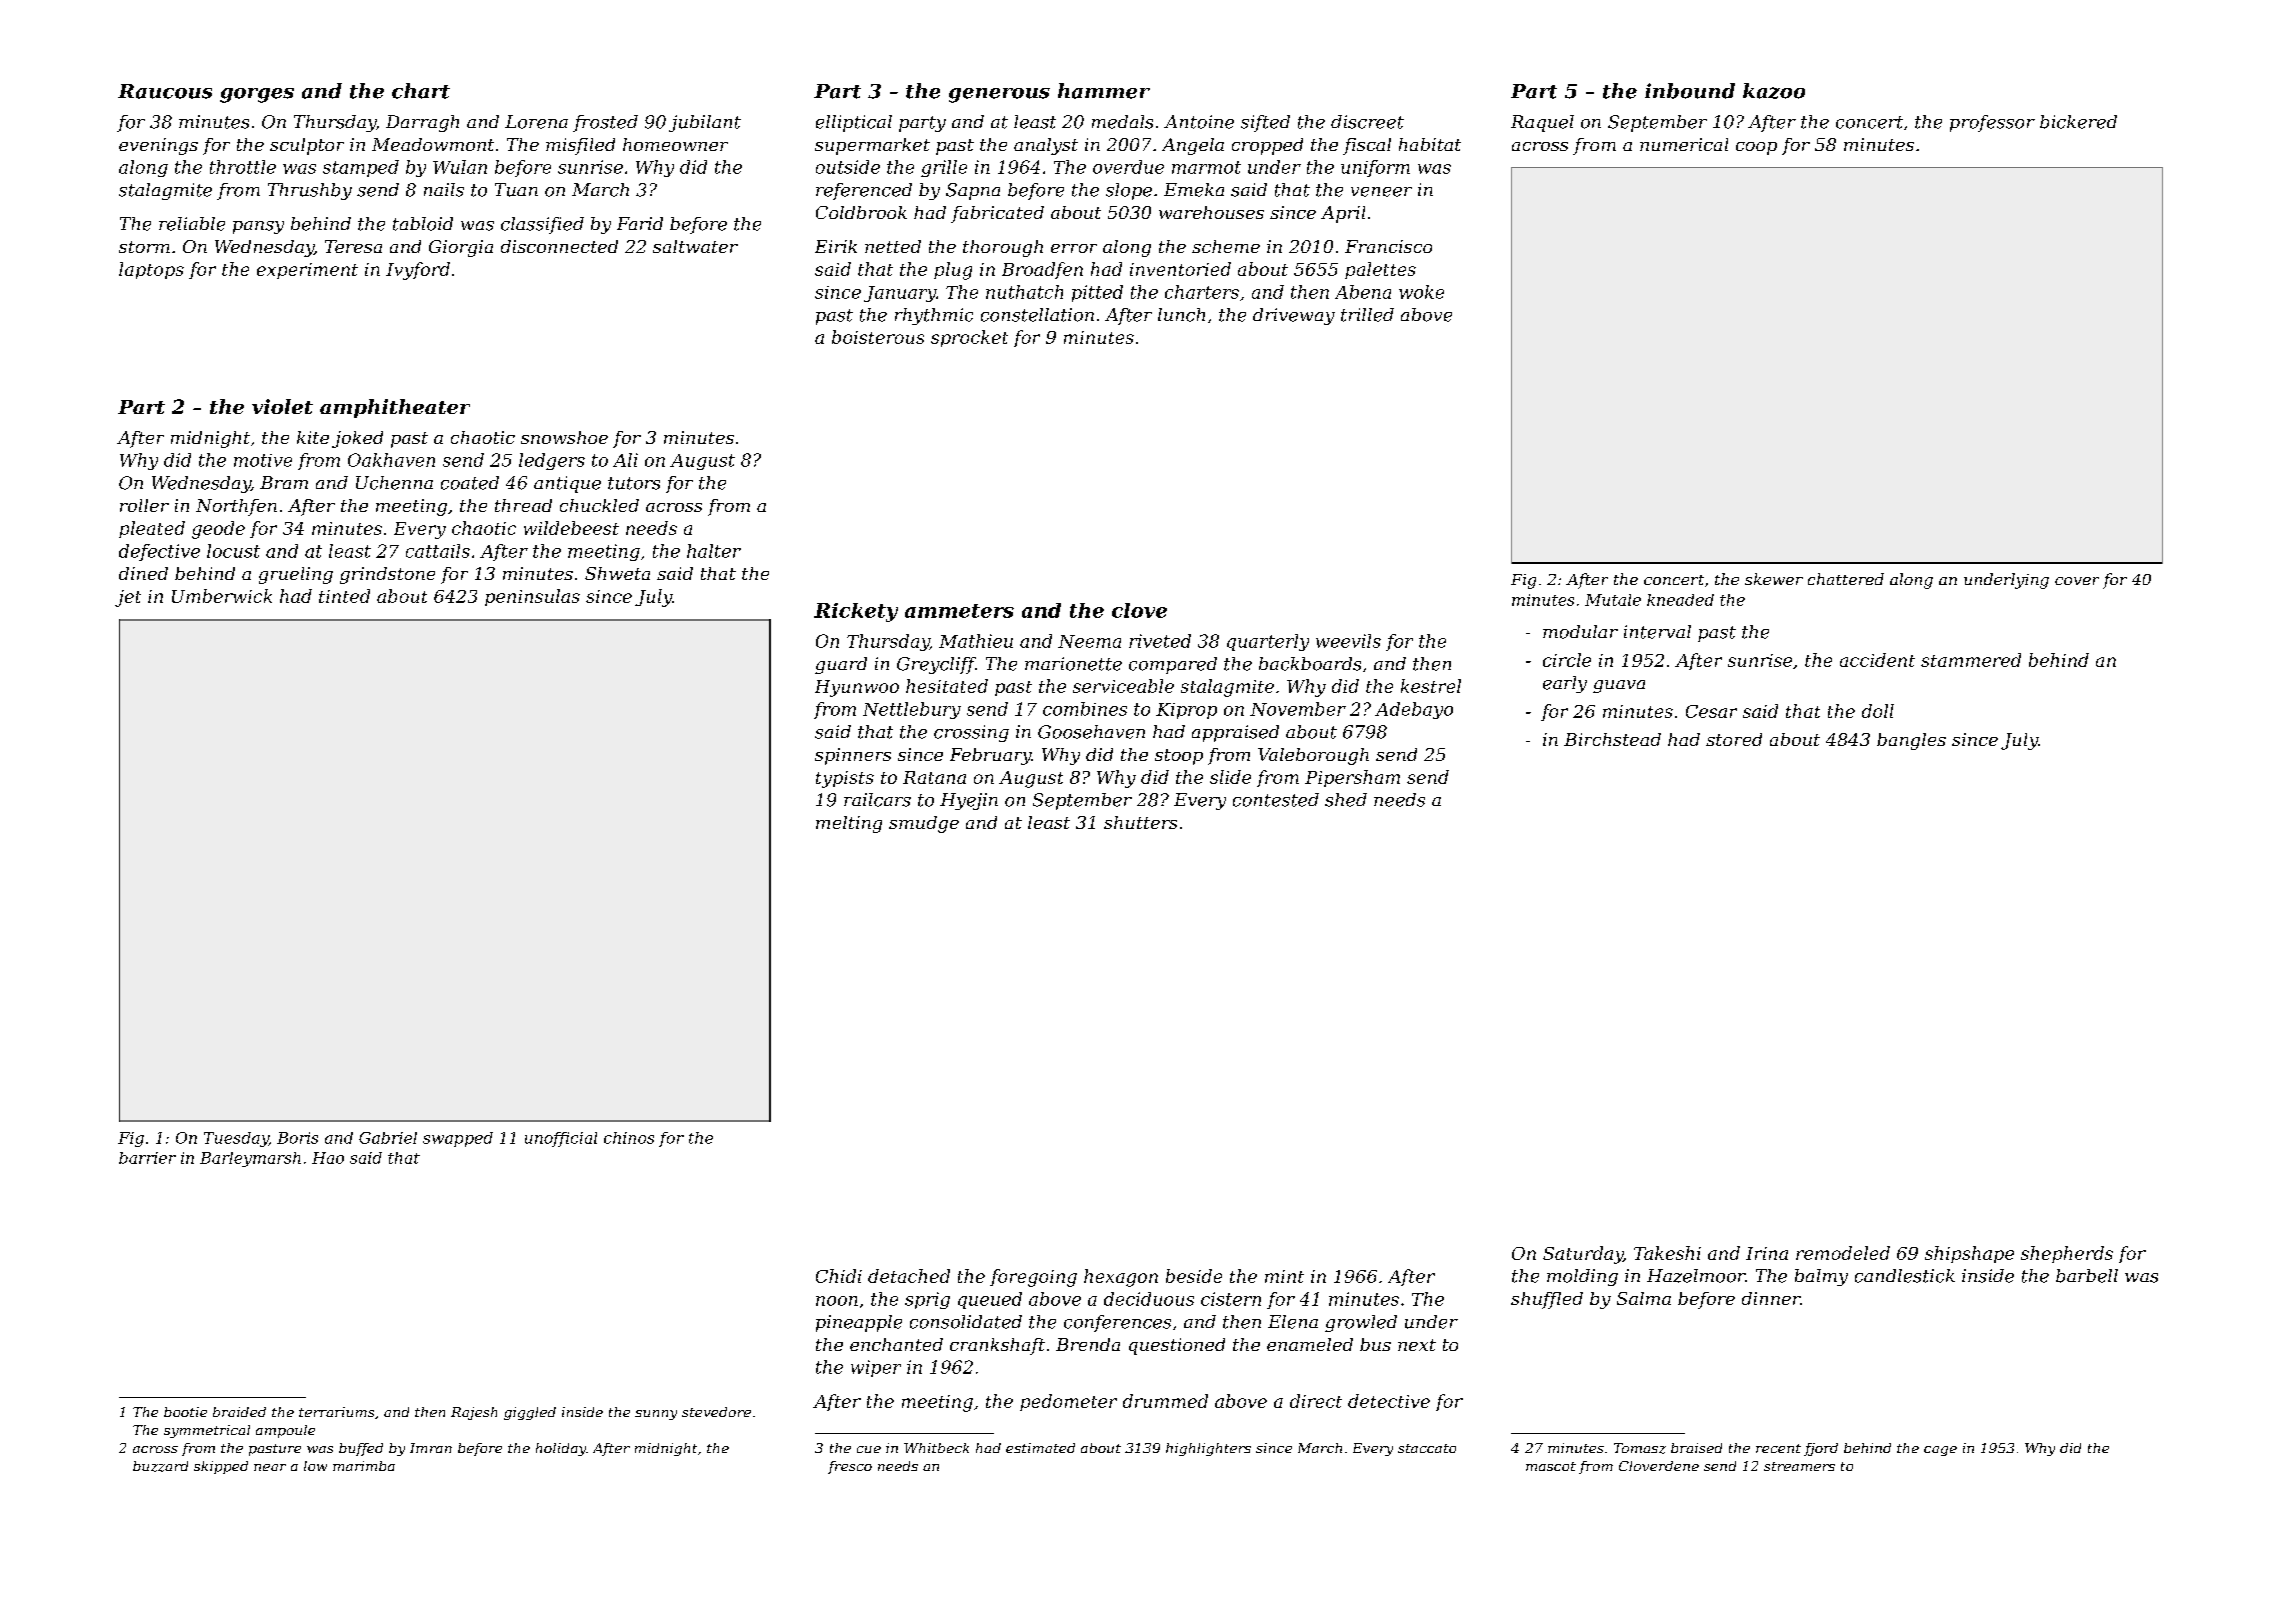 The image size is (2282, 1614). What do you see at coordinates (1294, 316) in the screenshot?
I see `driveway` at bounding box center [1294, 316].
